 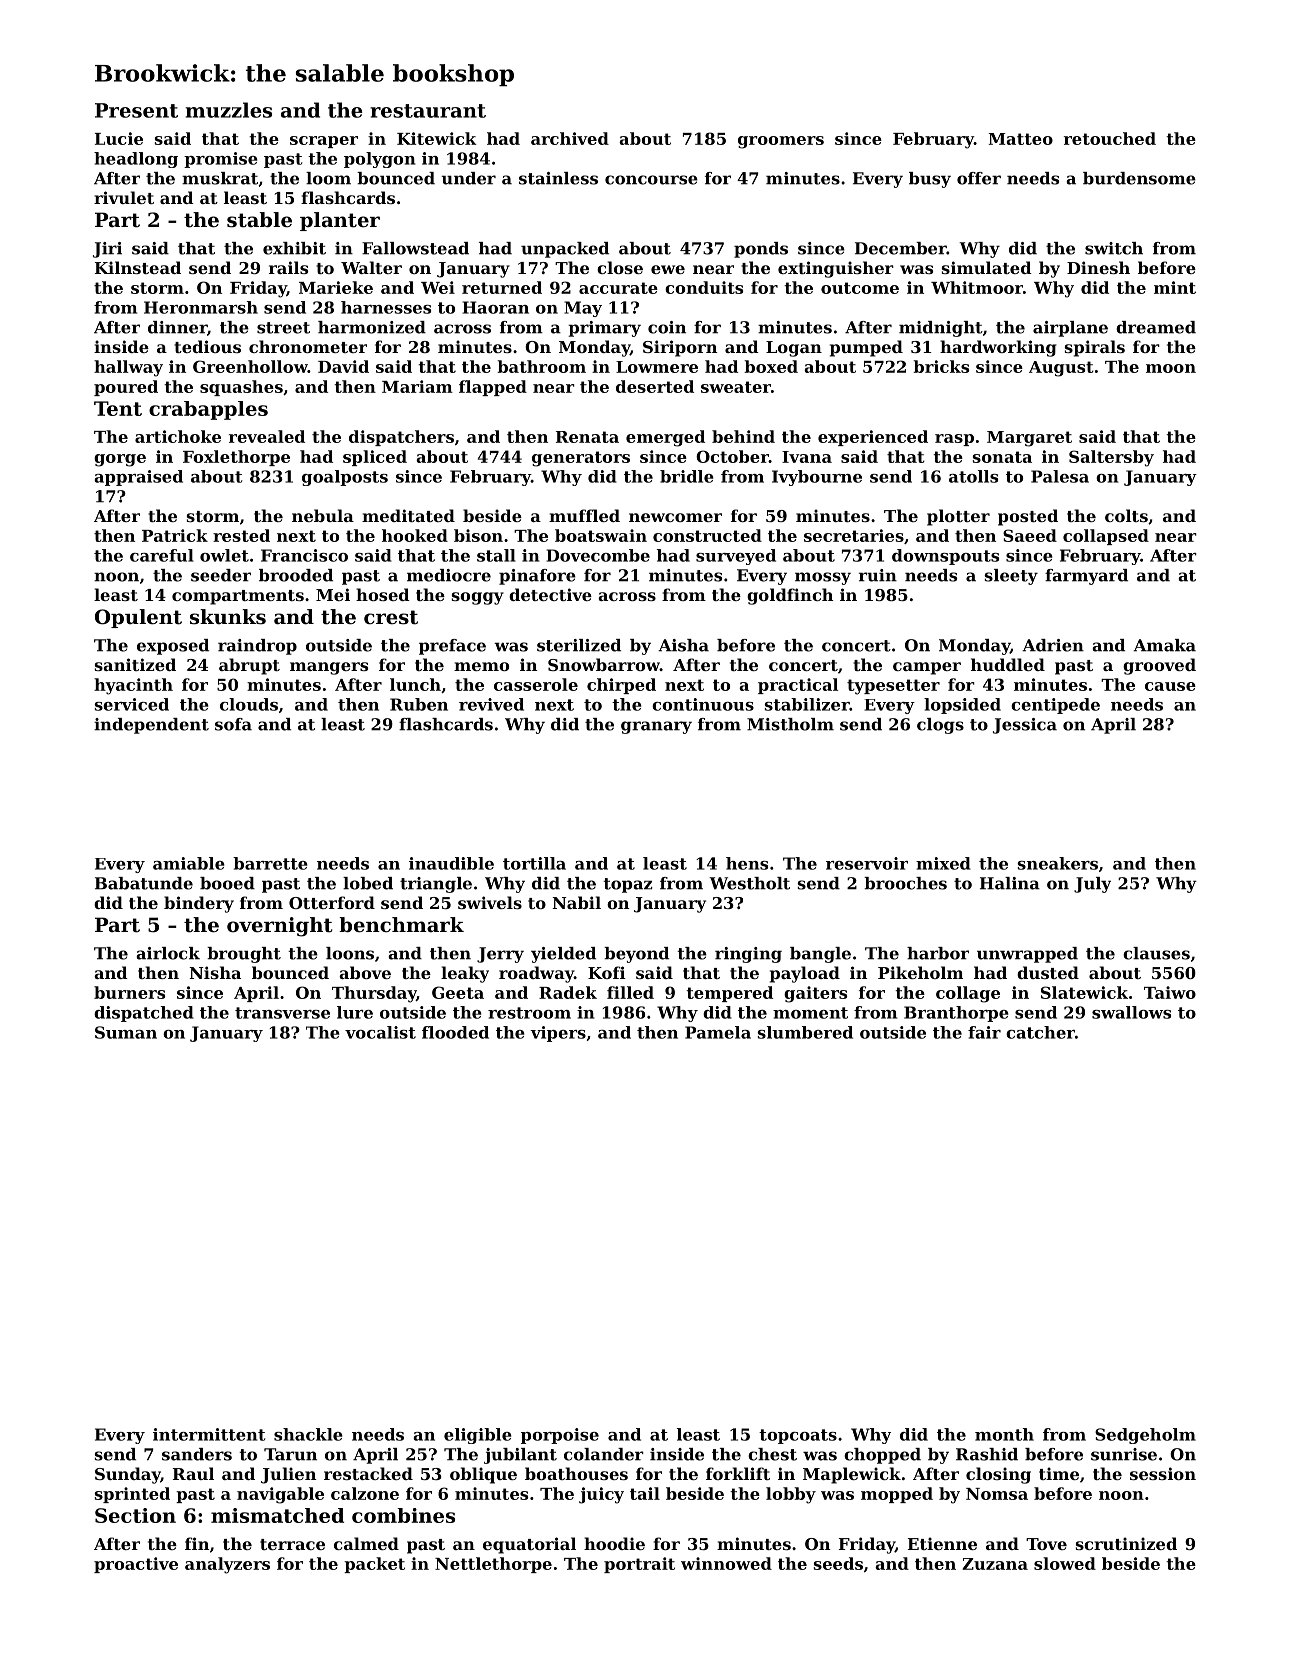 I want to click on ruin, so click(x=878, y=575).
